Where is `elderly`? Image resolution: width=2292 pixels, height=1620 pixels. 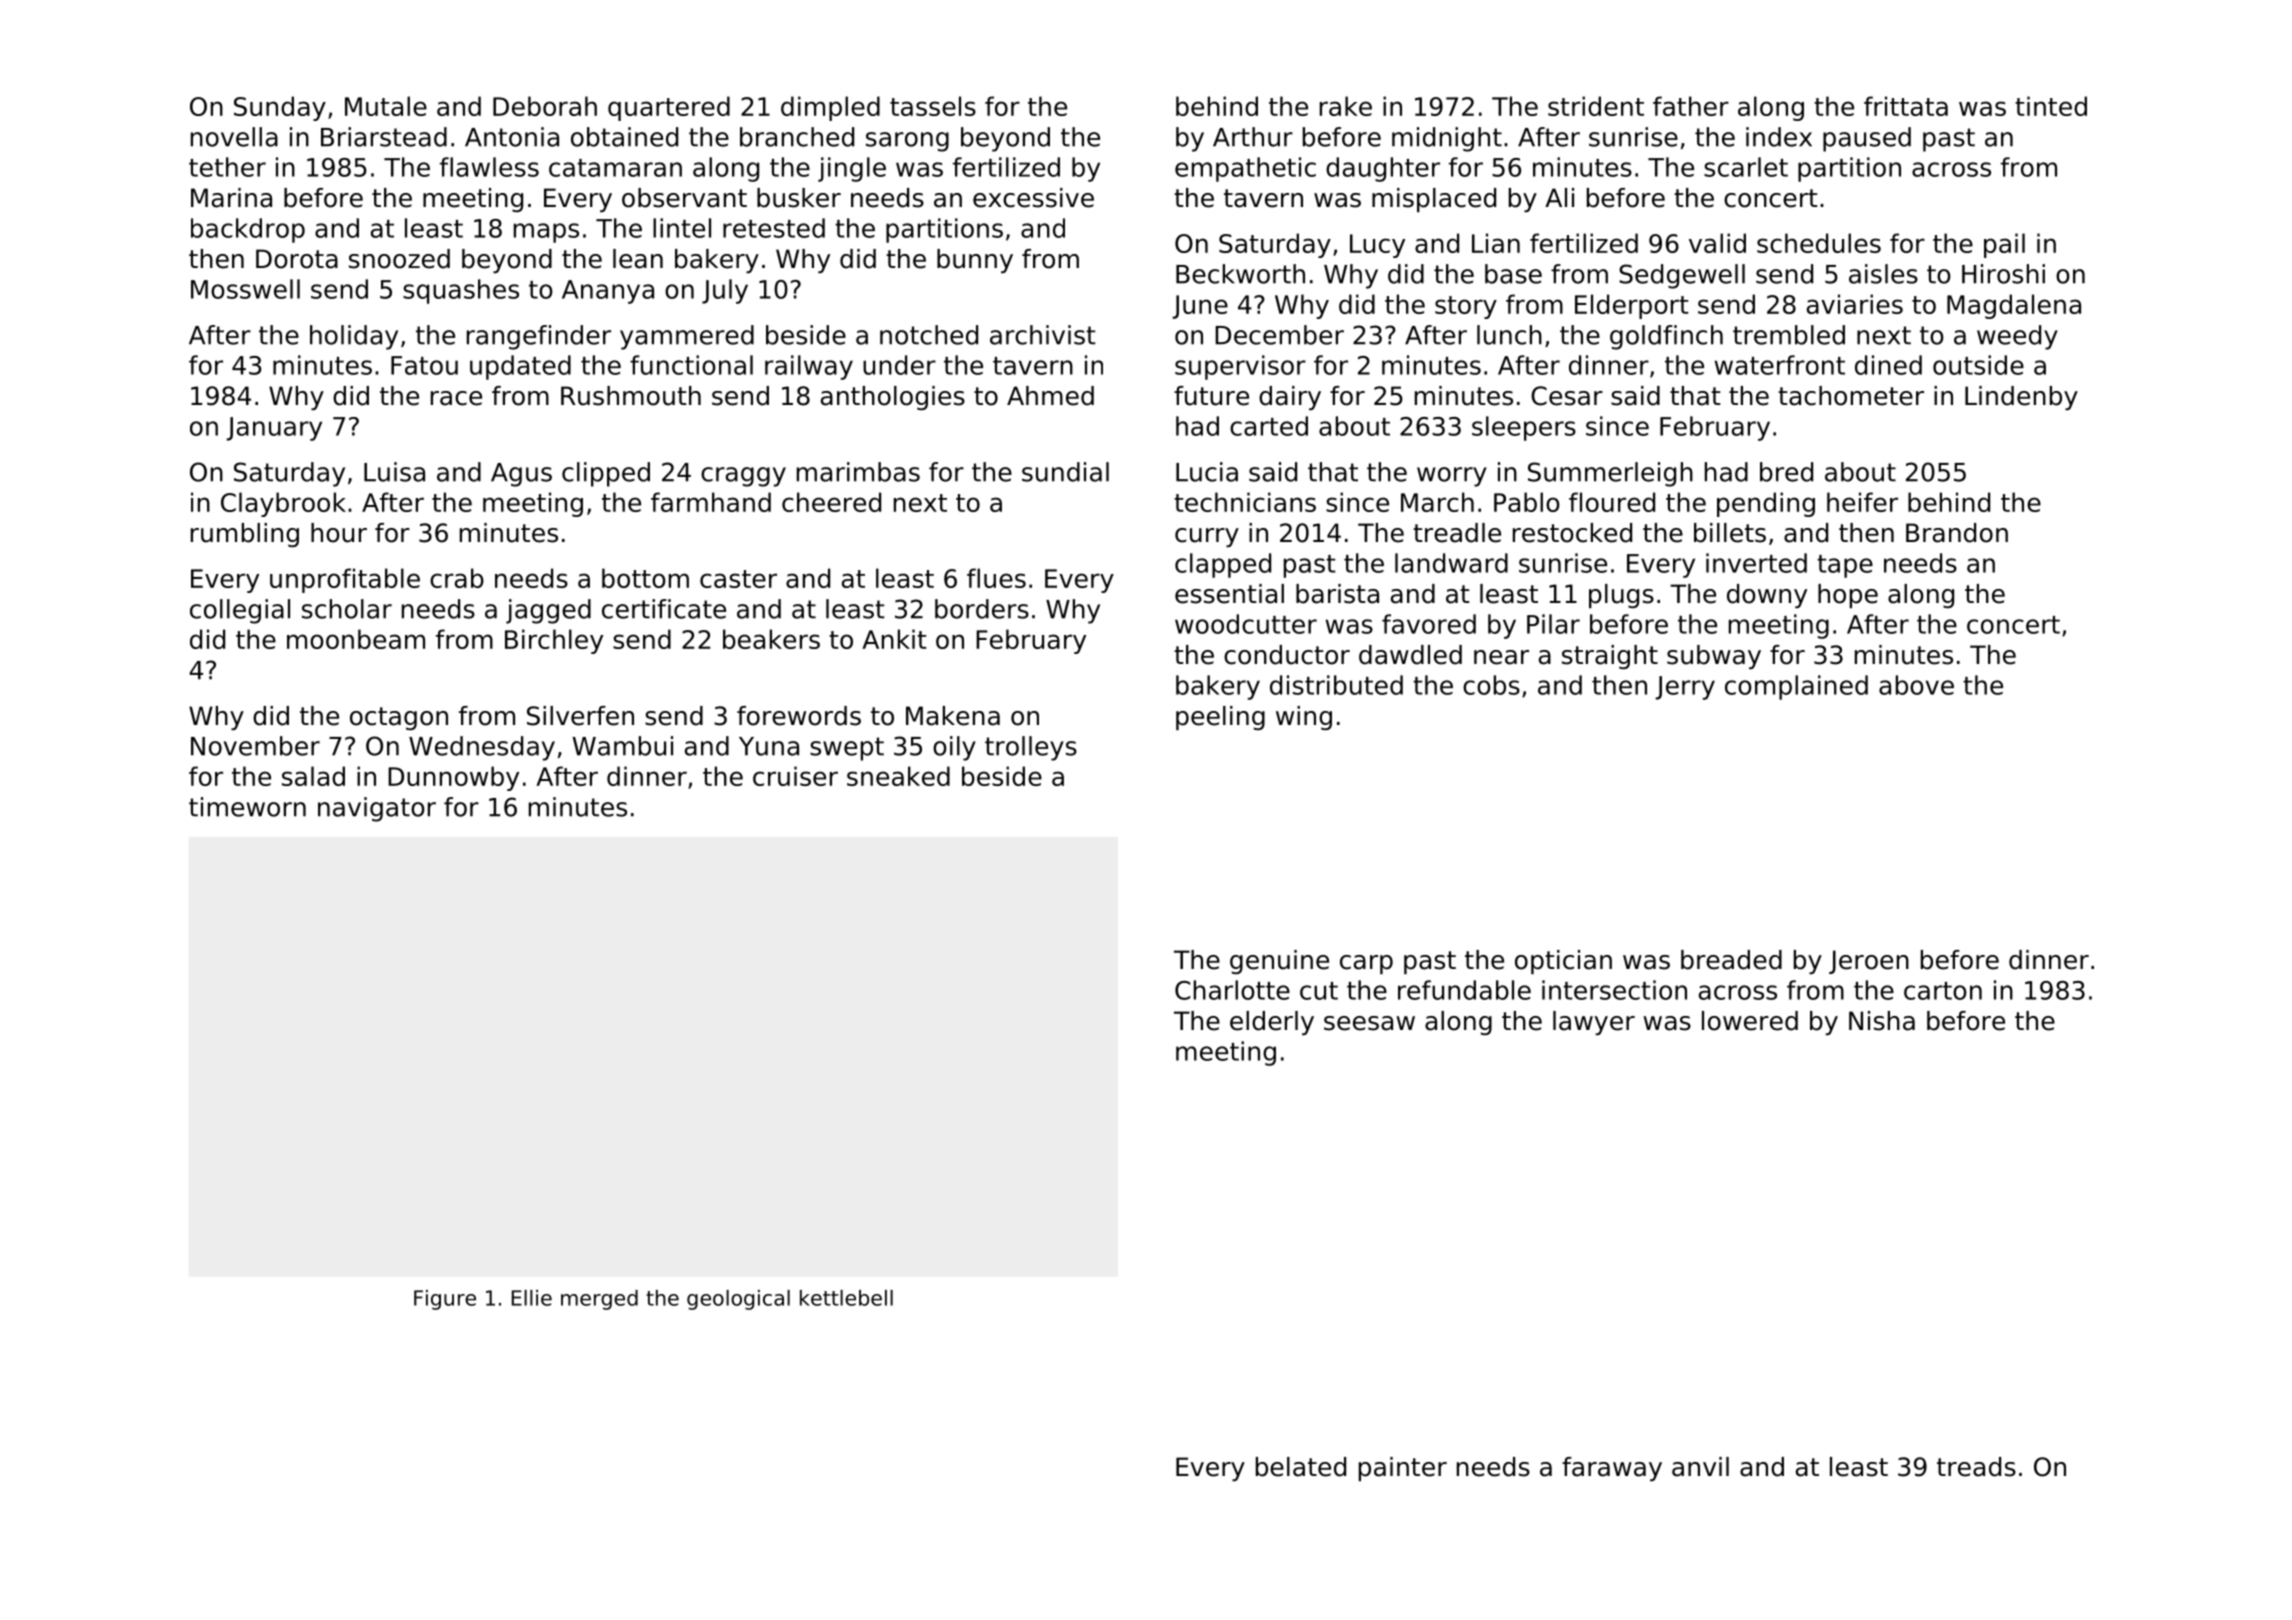
elderly is located at coordinates (1272, 1023).
